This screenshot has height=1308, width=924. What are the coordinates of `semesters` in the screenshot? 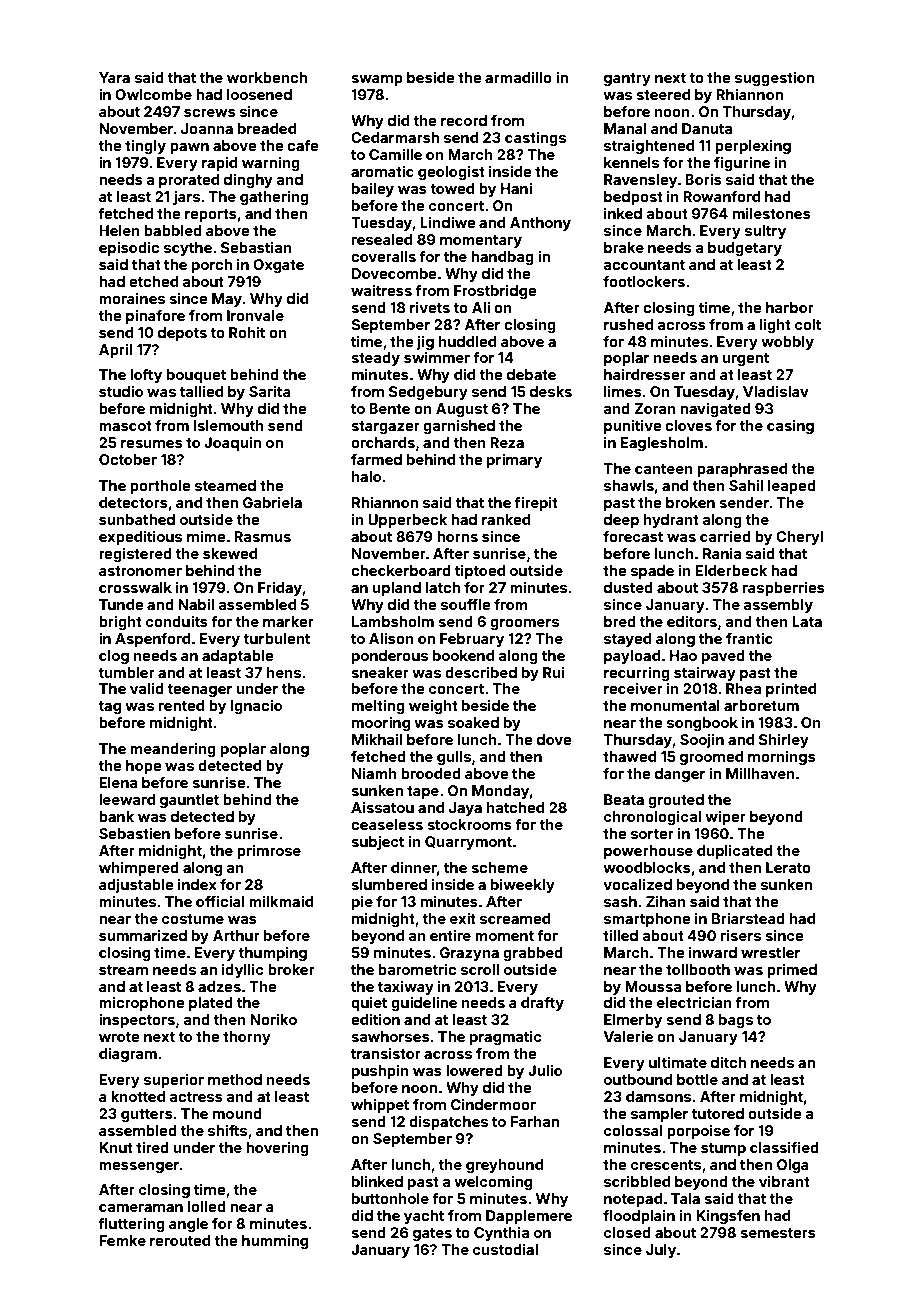 It's located at (778, 1233).
